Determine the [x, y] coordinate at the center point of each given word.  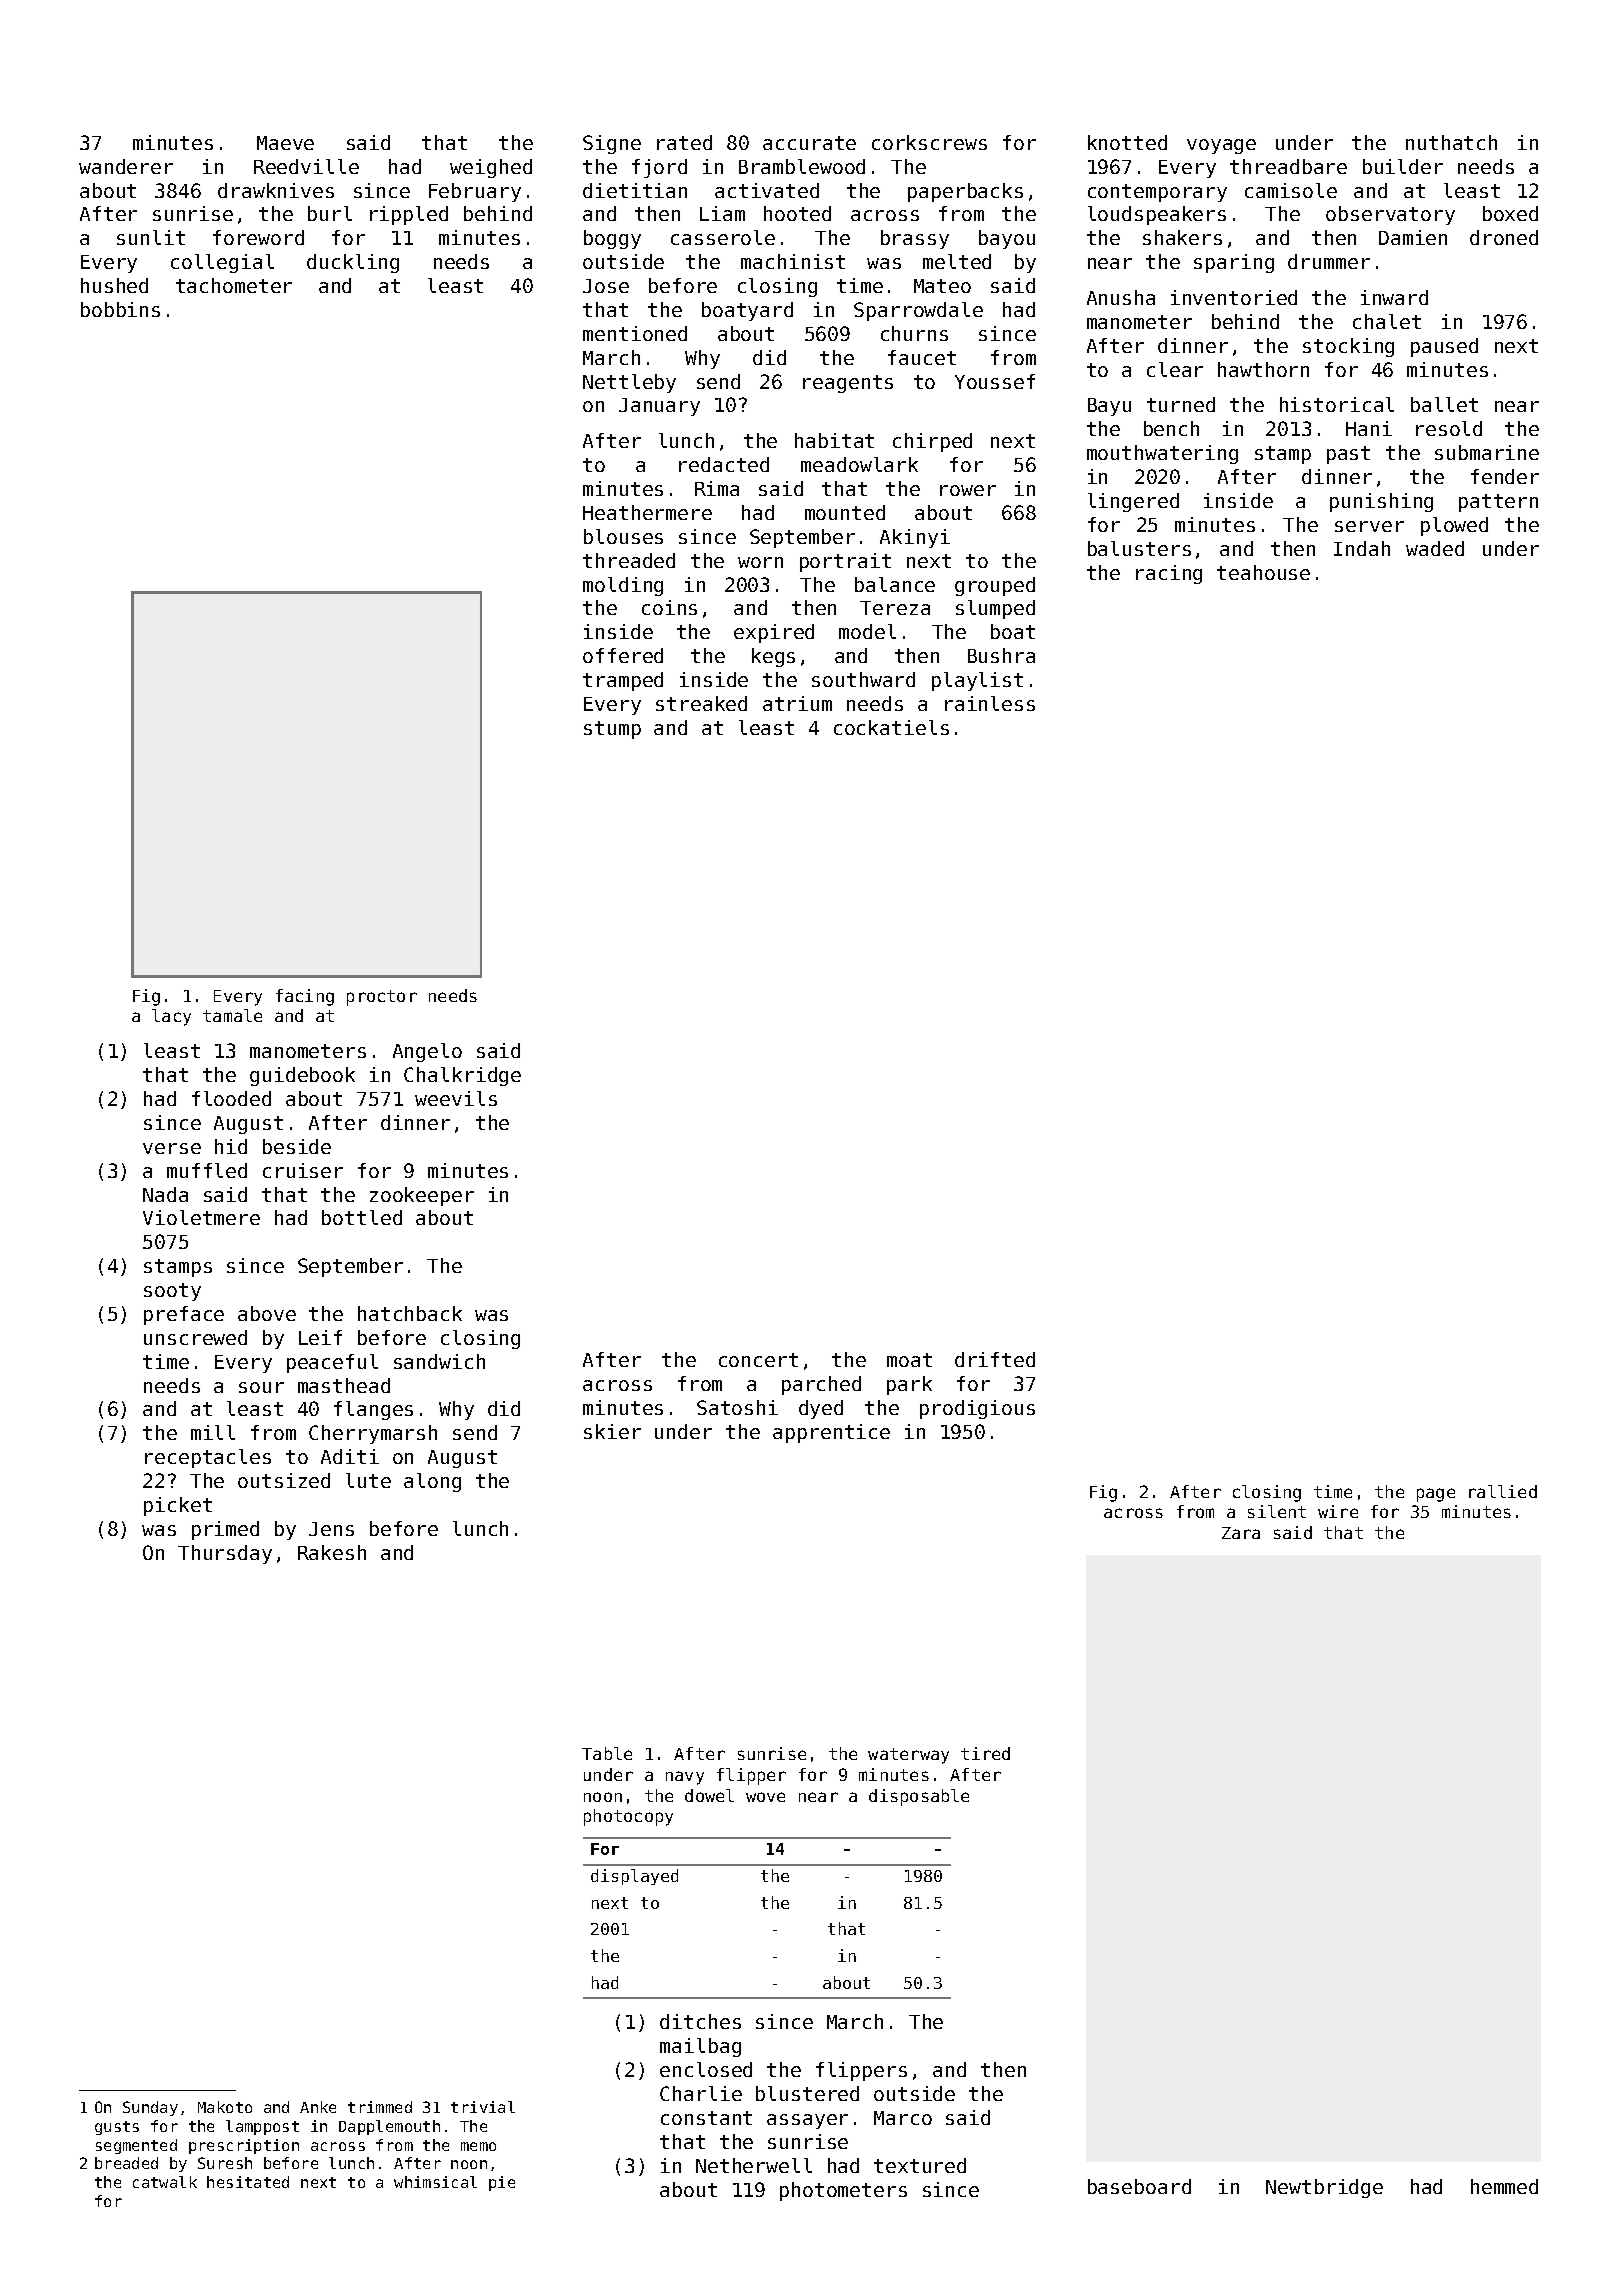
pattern [1498, 503]
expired [774, 633]
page [1436, 1495]
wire [1338, 1511]
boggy [612, 239]
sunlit [151, 237]
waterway [908, 1756]
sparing [1234, 263]
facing [305, 997]
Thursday [225, 1554]
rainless [990, 703]
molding [623, 586]
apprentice [831, 1433]
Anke [318, 2107]
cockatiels [891, 727]
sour [261, 1387]
